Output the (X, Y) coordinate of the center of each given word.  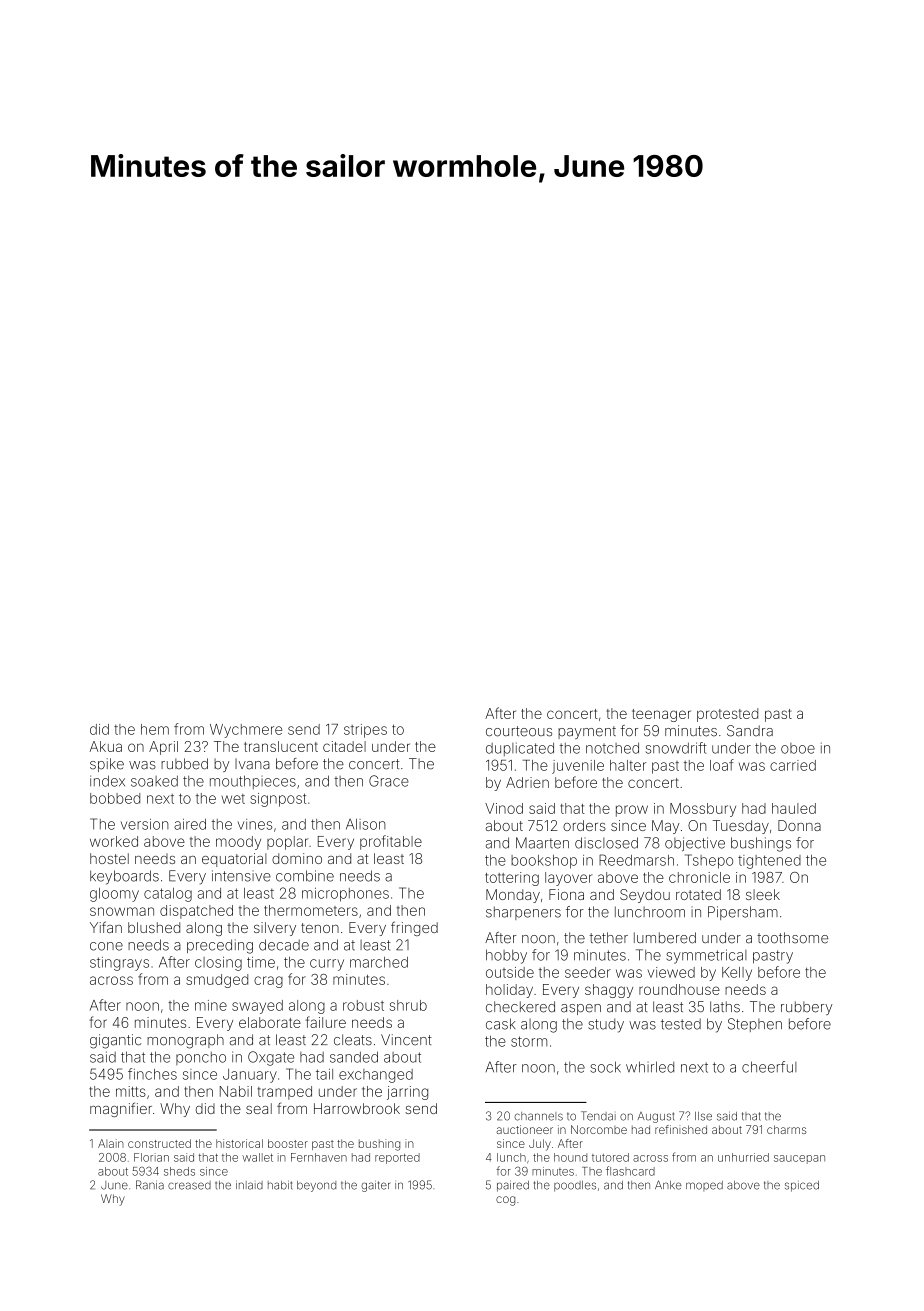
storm (529, 1041)
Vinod (504, 808)
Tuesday (741, 827)
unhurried (743, 1157)
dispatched (196, 912)
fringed (414, 928)
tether (609, 938)
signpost (278, 800)
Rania (150, 1185)
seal (259, 1108)
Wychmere (246, 731)
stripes (365, 731)
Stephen (755, 1025)
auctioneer (525, 1129)
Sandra (750, 731)
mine (211, 1005)
